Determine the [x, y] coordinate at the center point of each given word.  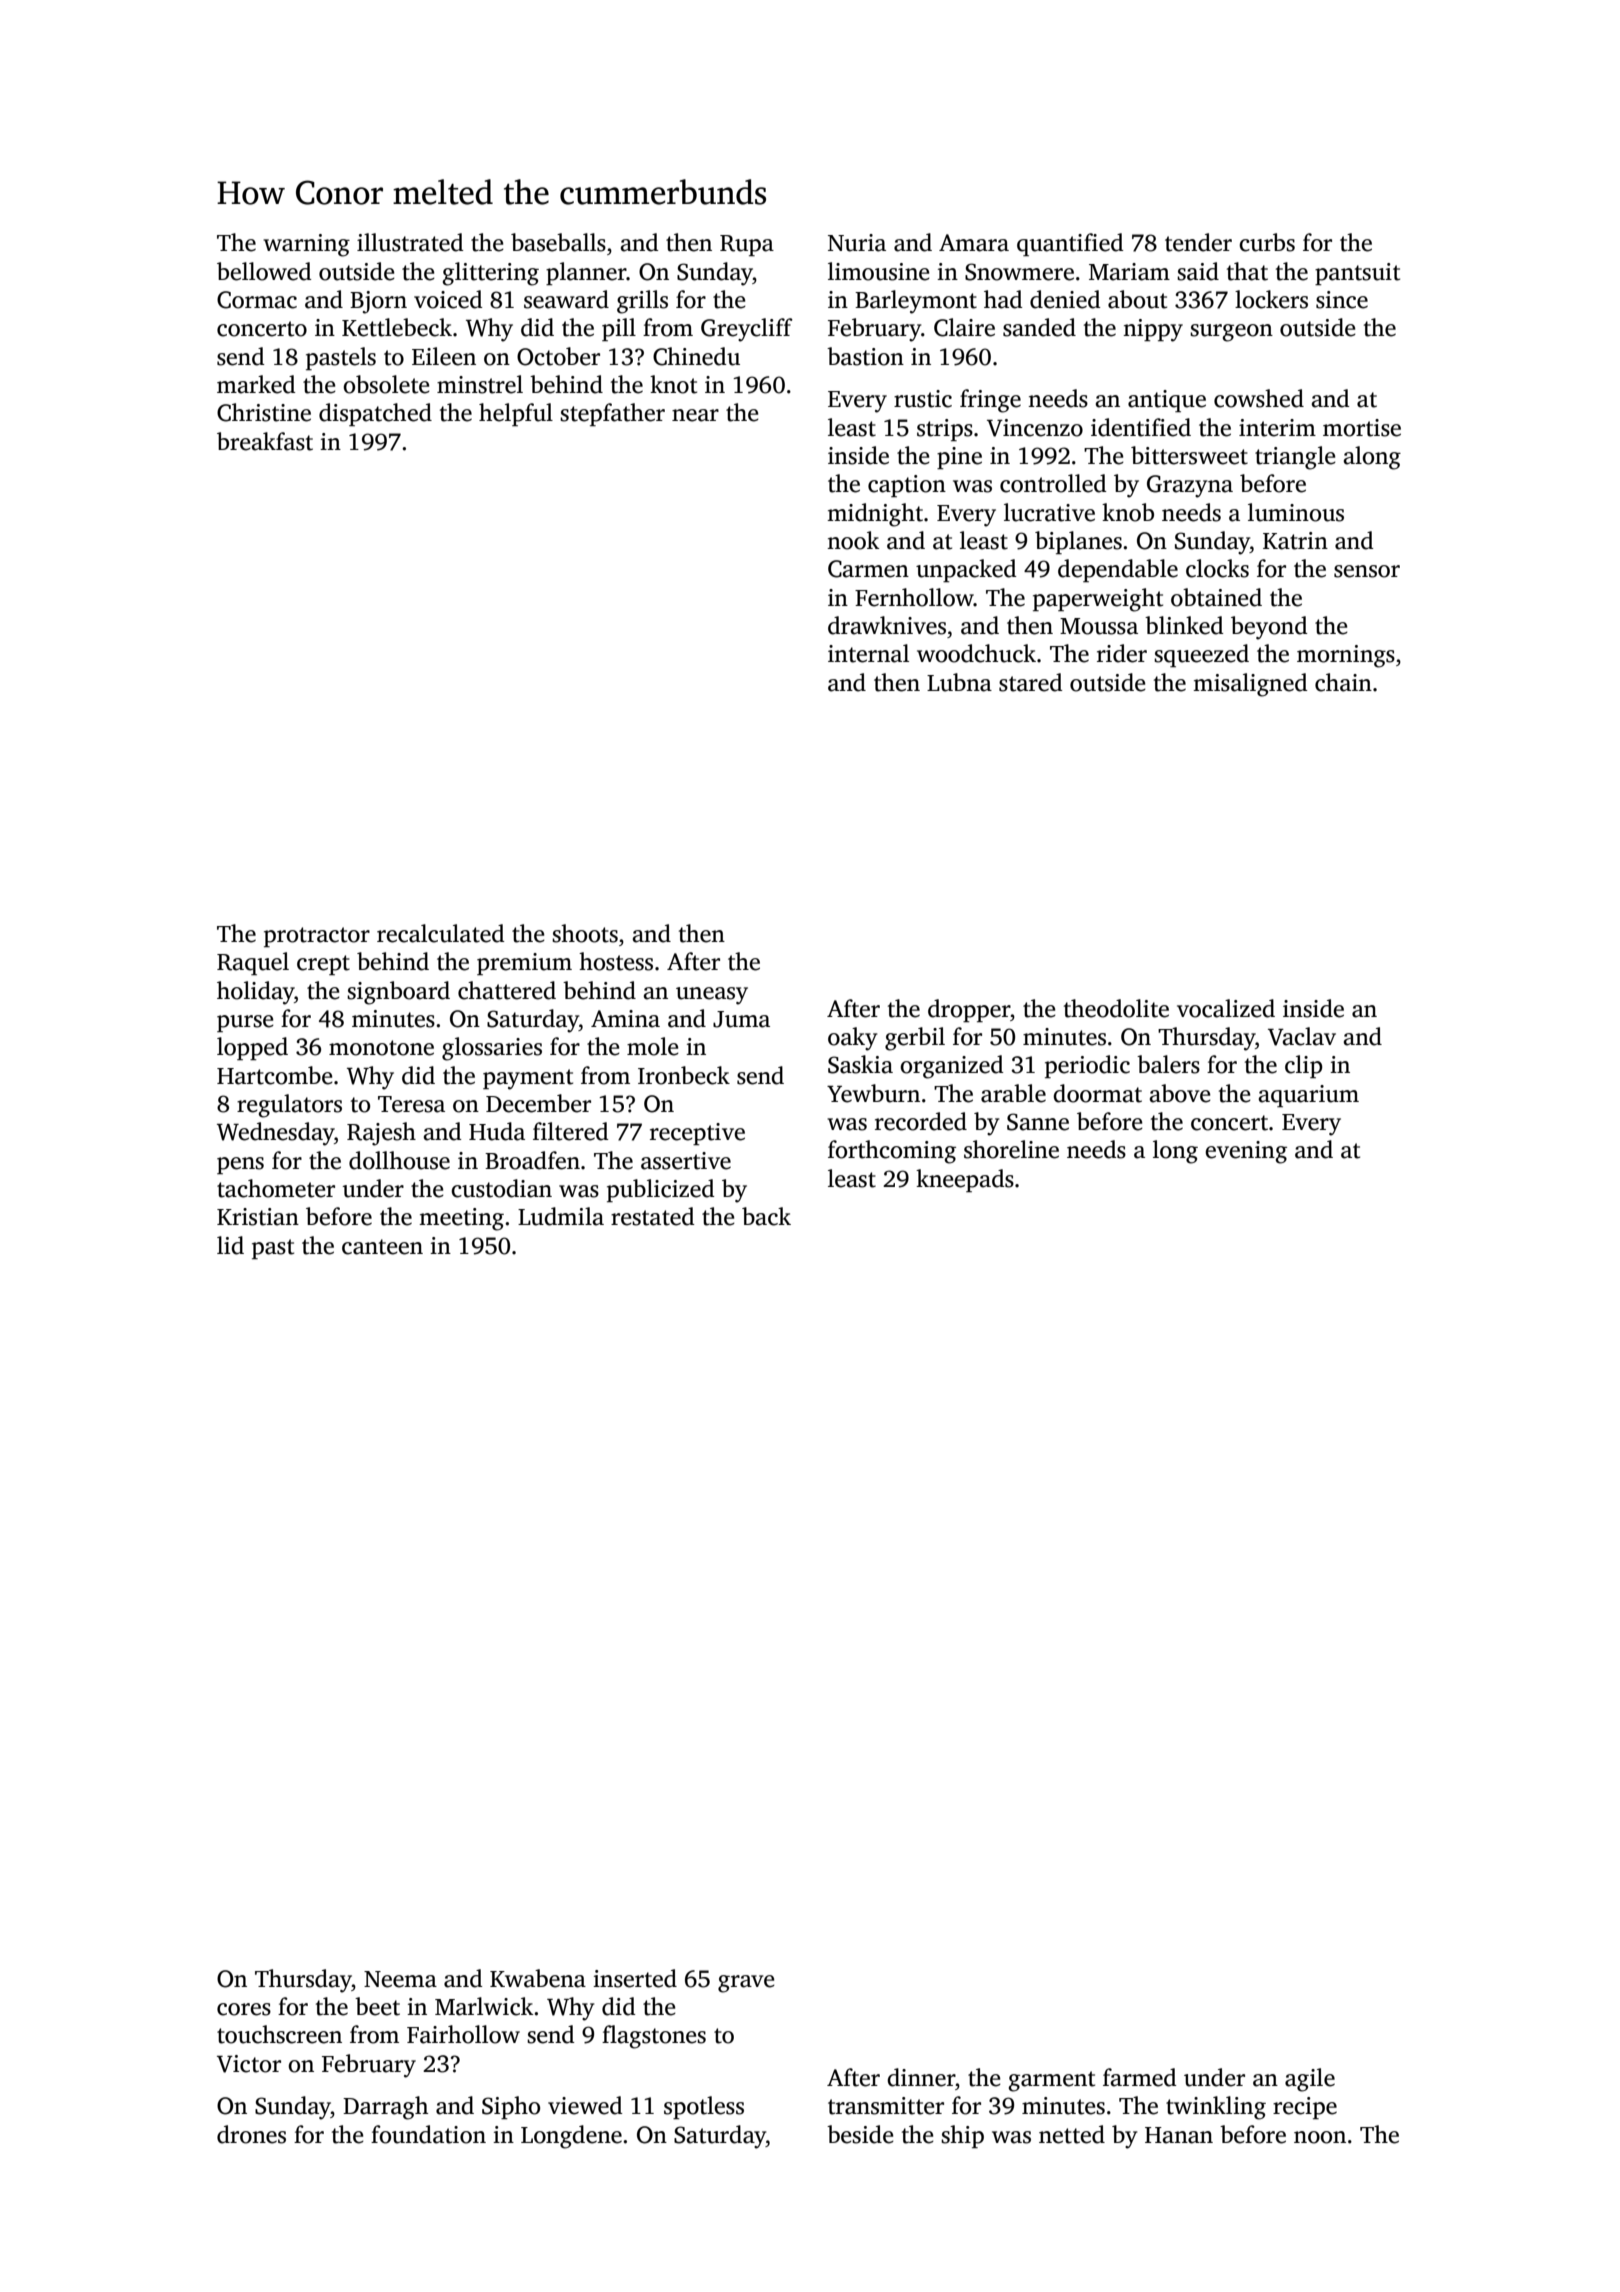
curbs [1267, 242]
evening [1246, 1152]
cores [244, 2009]
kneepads [965, 1180]
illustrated [410, 242]
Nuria [857, 243]
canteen [382, 1247]
